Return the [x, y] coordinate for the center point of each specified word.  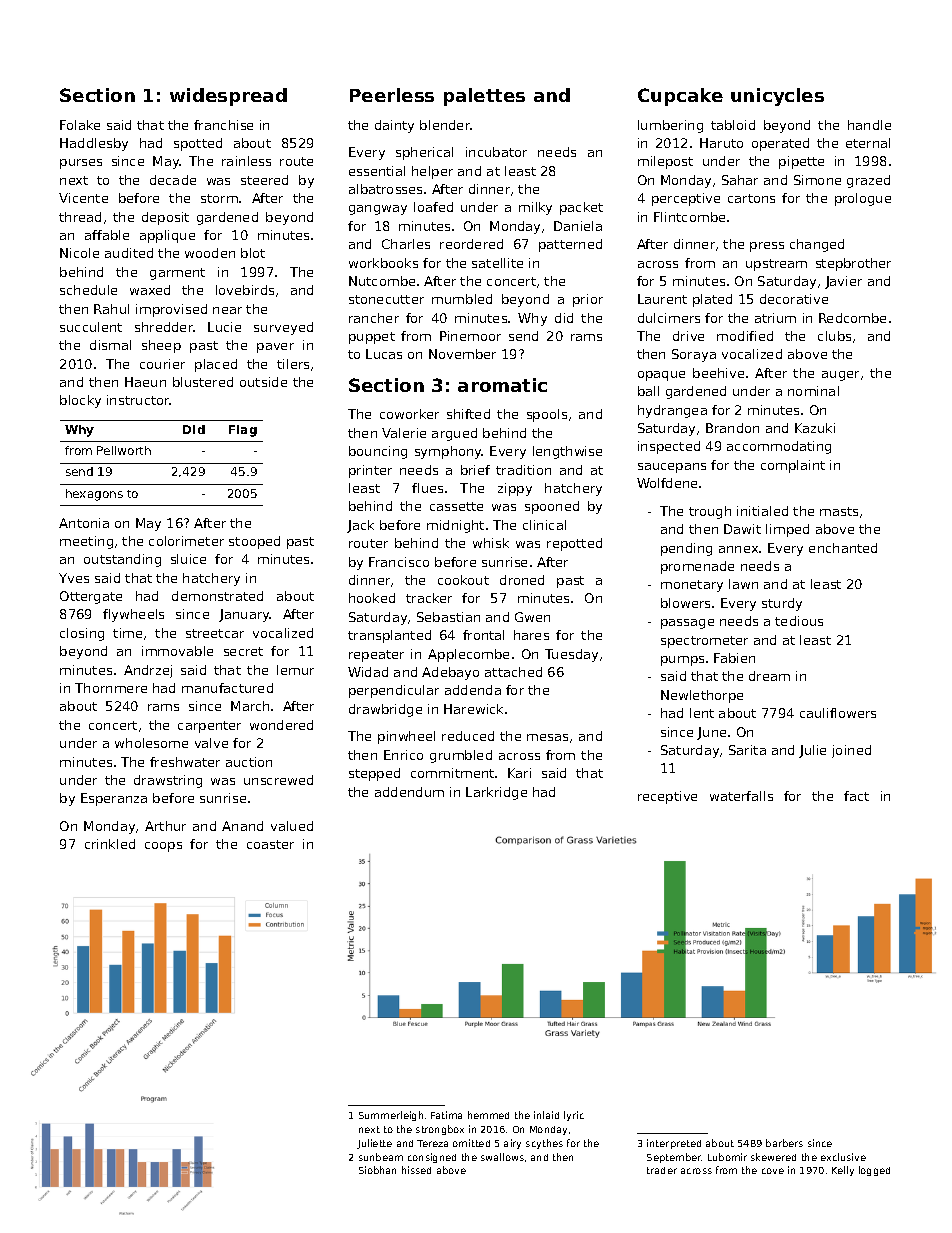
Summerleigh [391, 1116]
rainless [246, 161]
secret [243, 651]
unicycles [777, 97]
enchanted [843, 548]
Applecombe [468, 655]
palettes [484, 97]
